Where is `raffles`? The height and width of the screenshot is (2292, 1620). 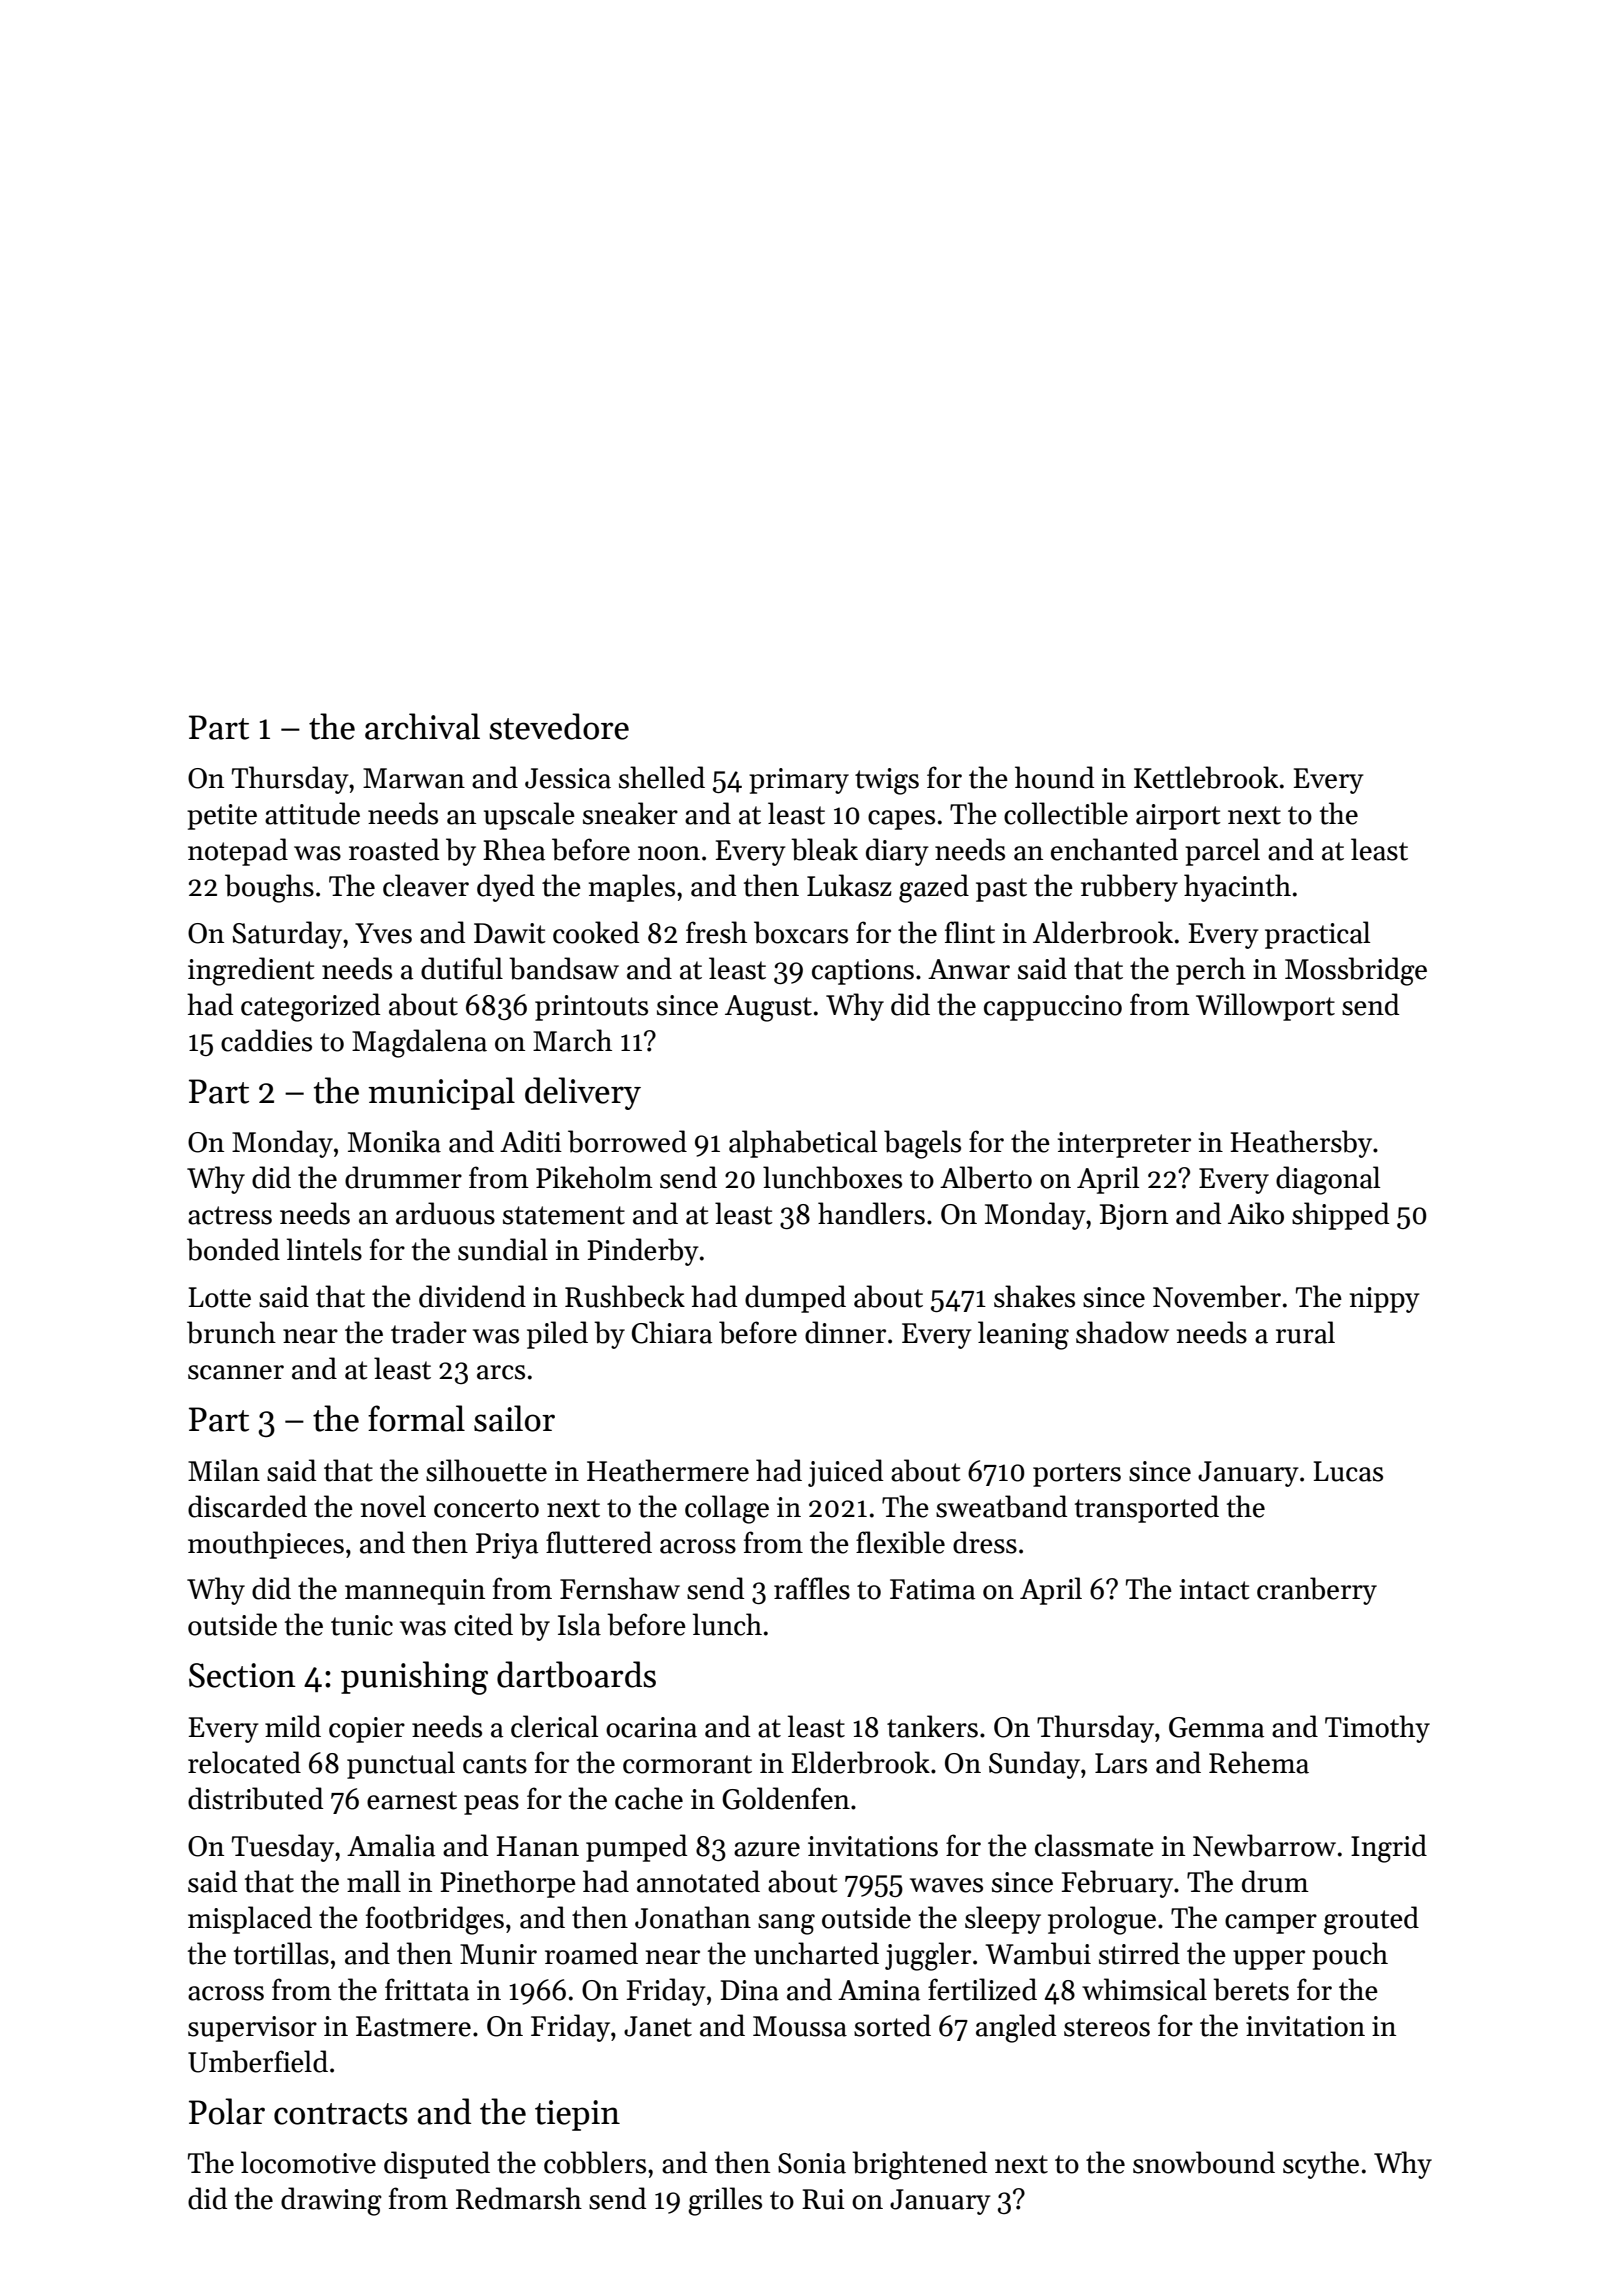 raffles is located at coordinates (812, 1588).
